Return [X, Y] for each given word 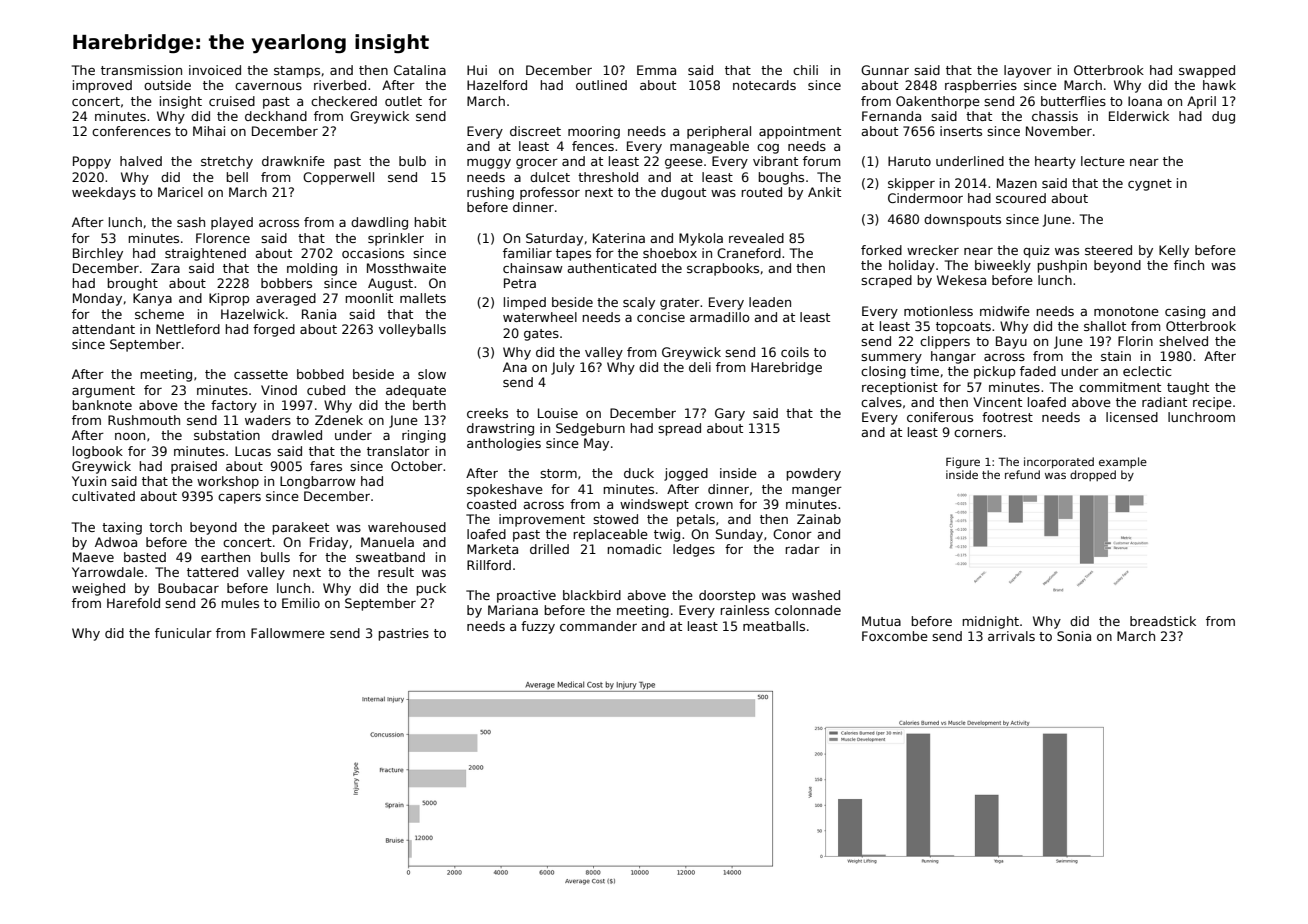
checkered [344, 101]
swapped [1207, 71]
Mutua [881, 621]
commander [598, 626]
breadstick [1163, 621]
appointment [800, 132]
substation [227, 435]
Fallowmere [288, 633]
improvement [542, 520]
